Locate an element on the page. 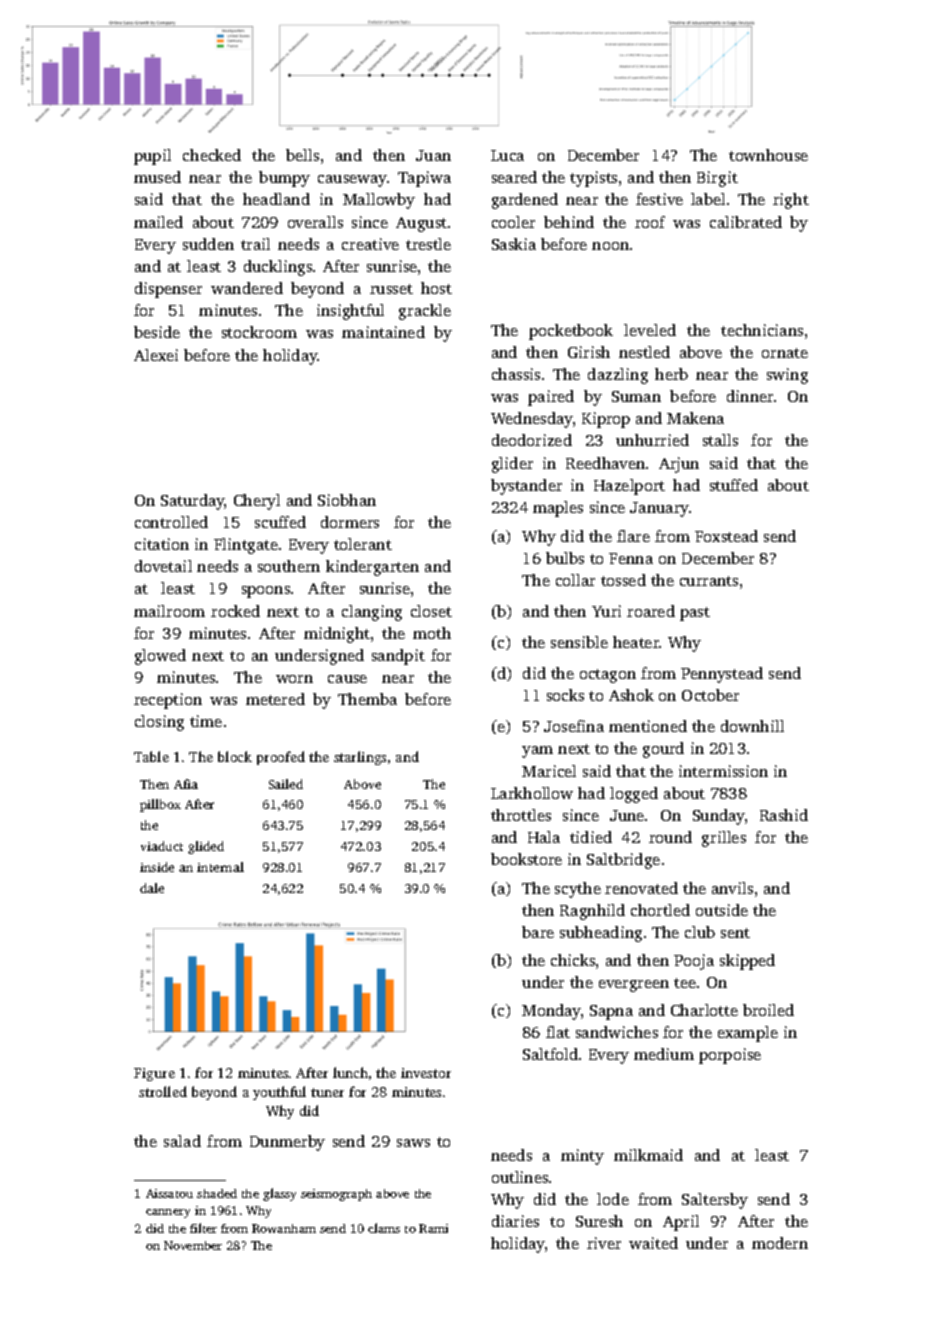 The height and width of the page is (1339, 943). strolled is located at coordinates (163, 1091).
